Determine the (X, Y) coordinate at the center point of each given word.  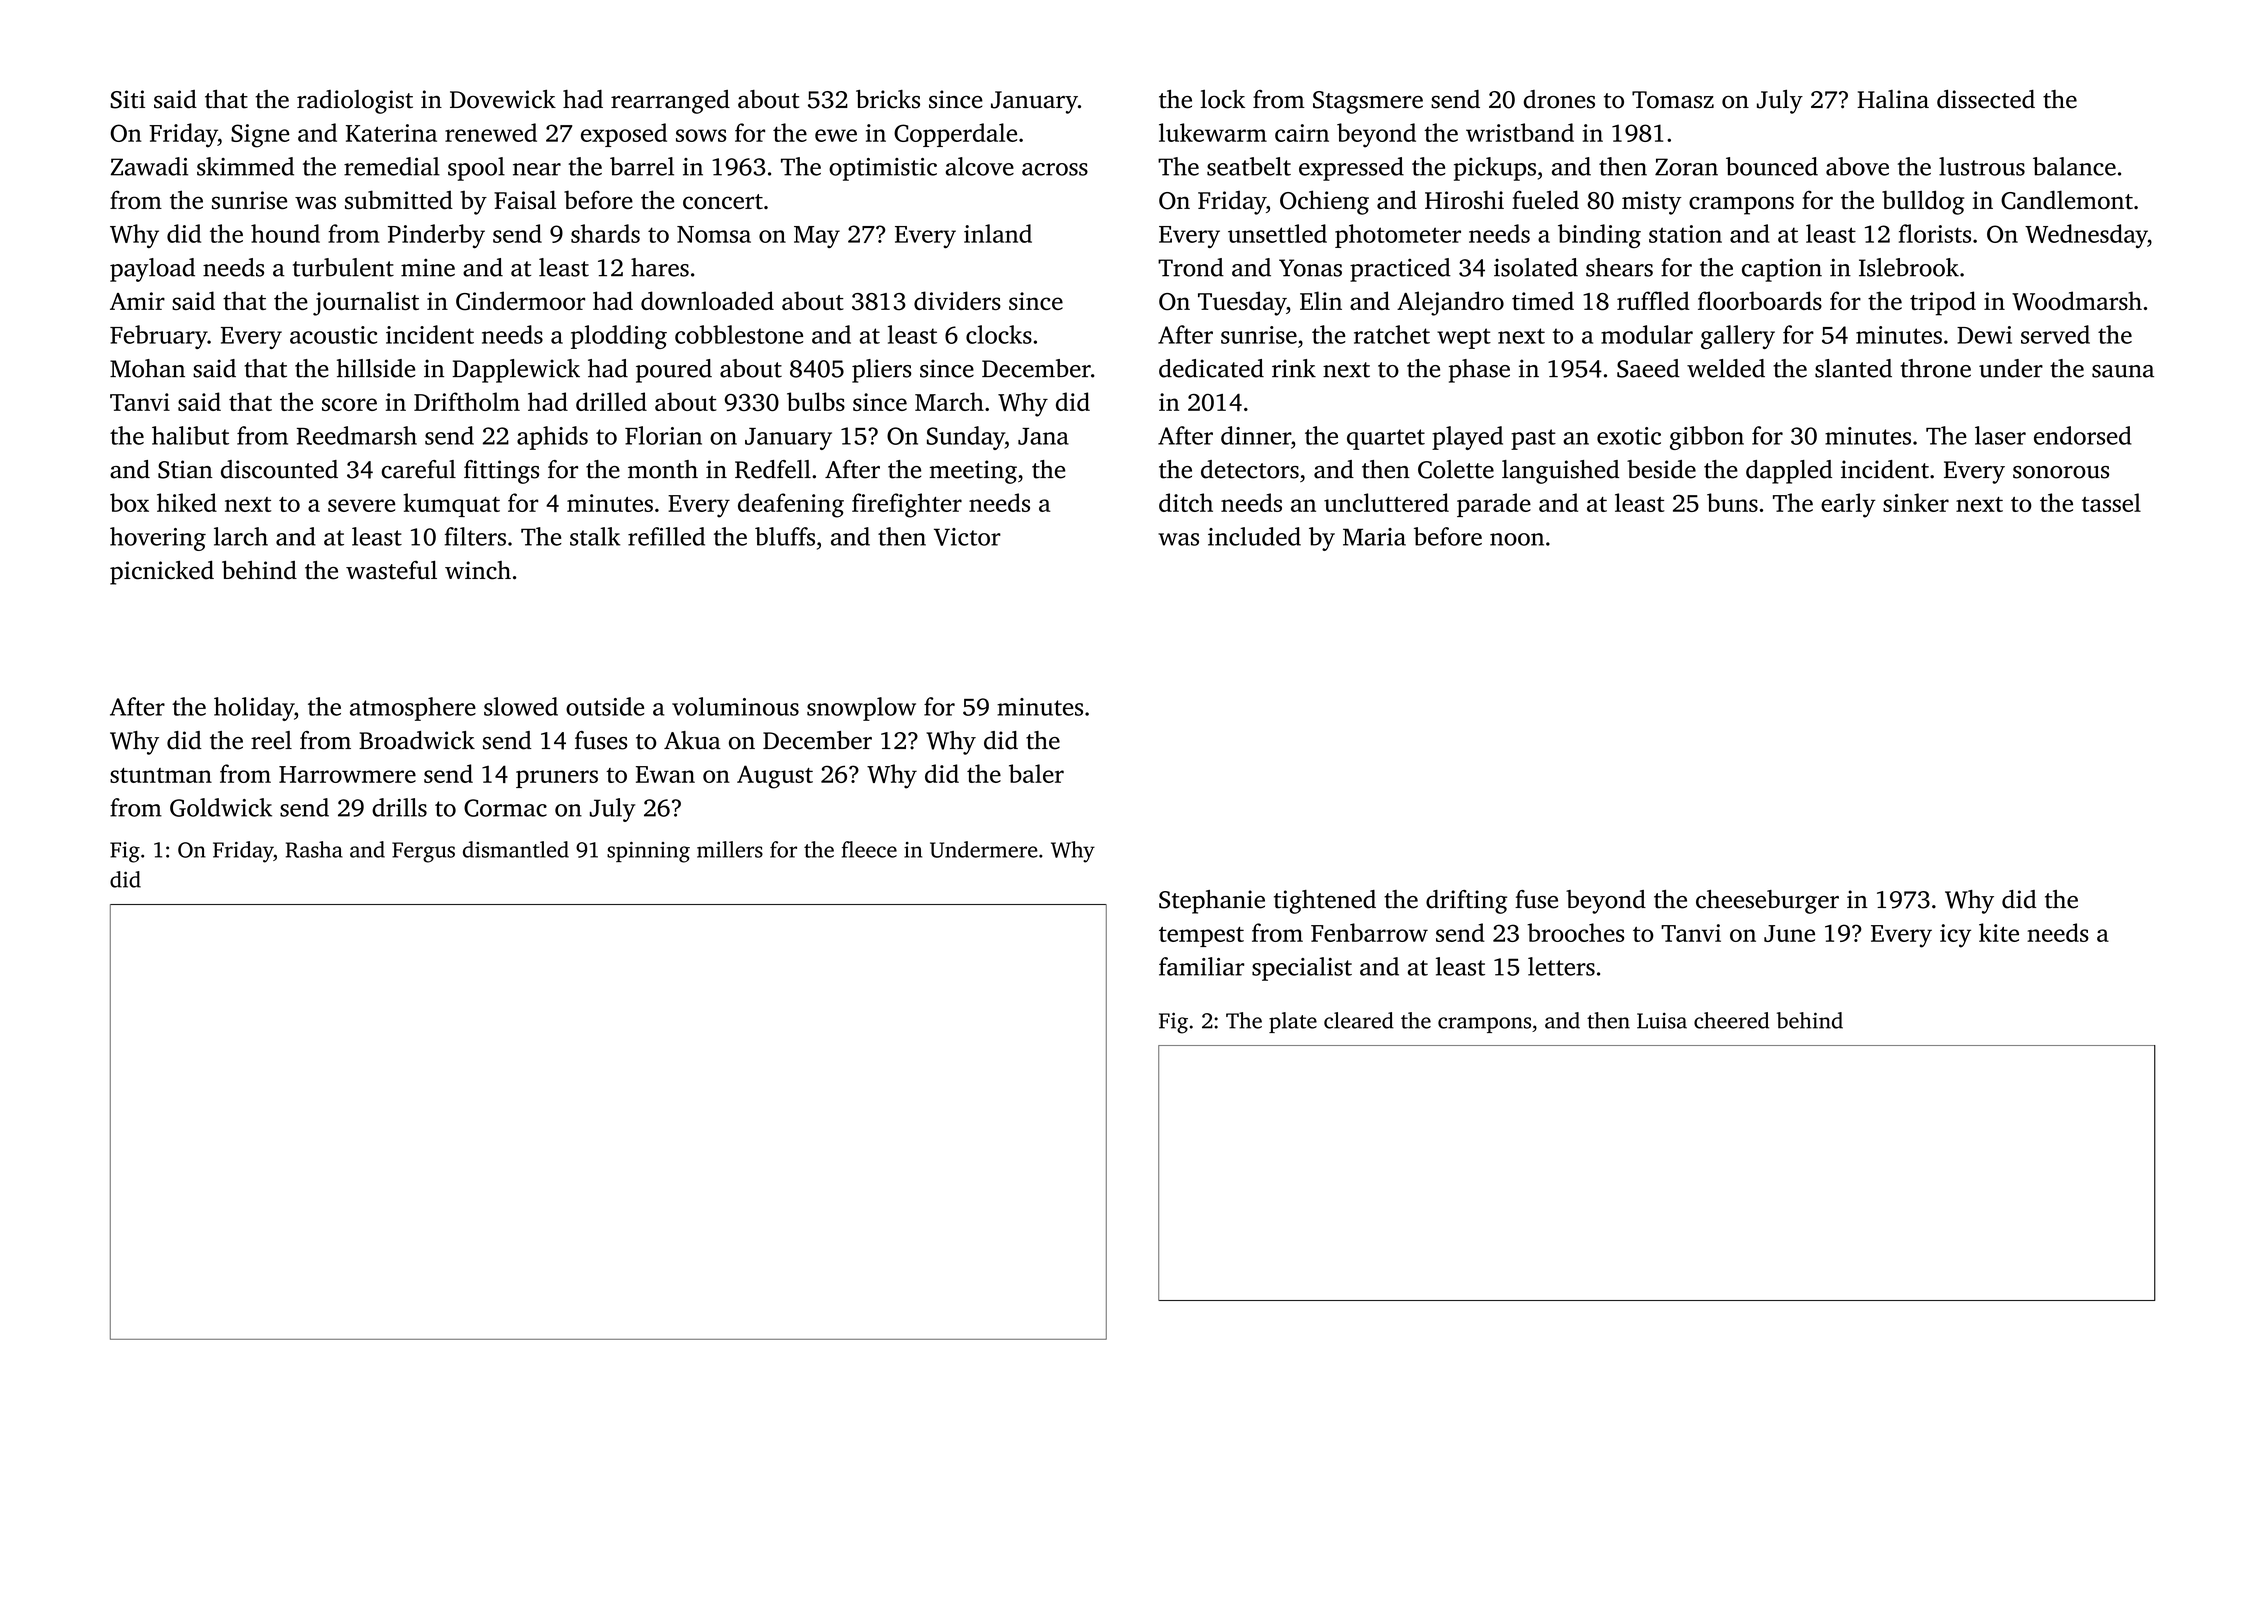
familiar (1201, 966)
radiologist (355, 102)
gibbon (1707, 438)
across (1055, 169)
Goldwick (221, 807)
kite (1999, 932)
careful (418, 469)
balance (2074, 166)
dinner (1256, 435)
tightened (1325, 902)
